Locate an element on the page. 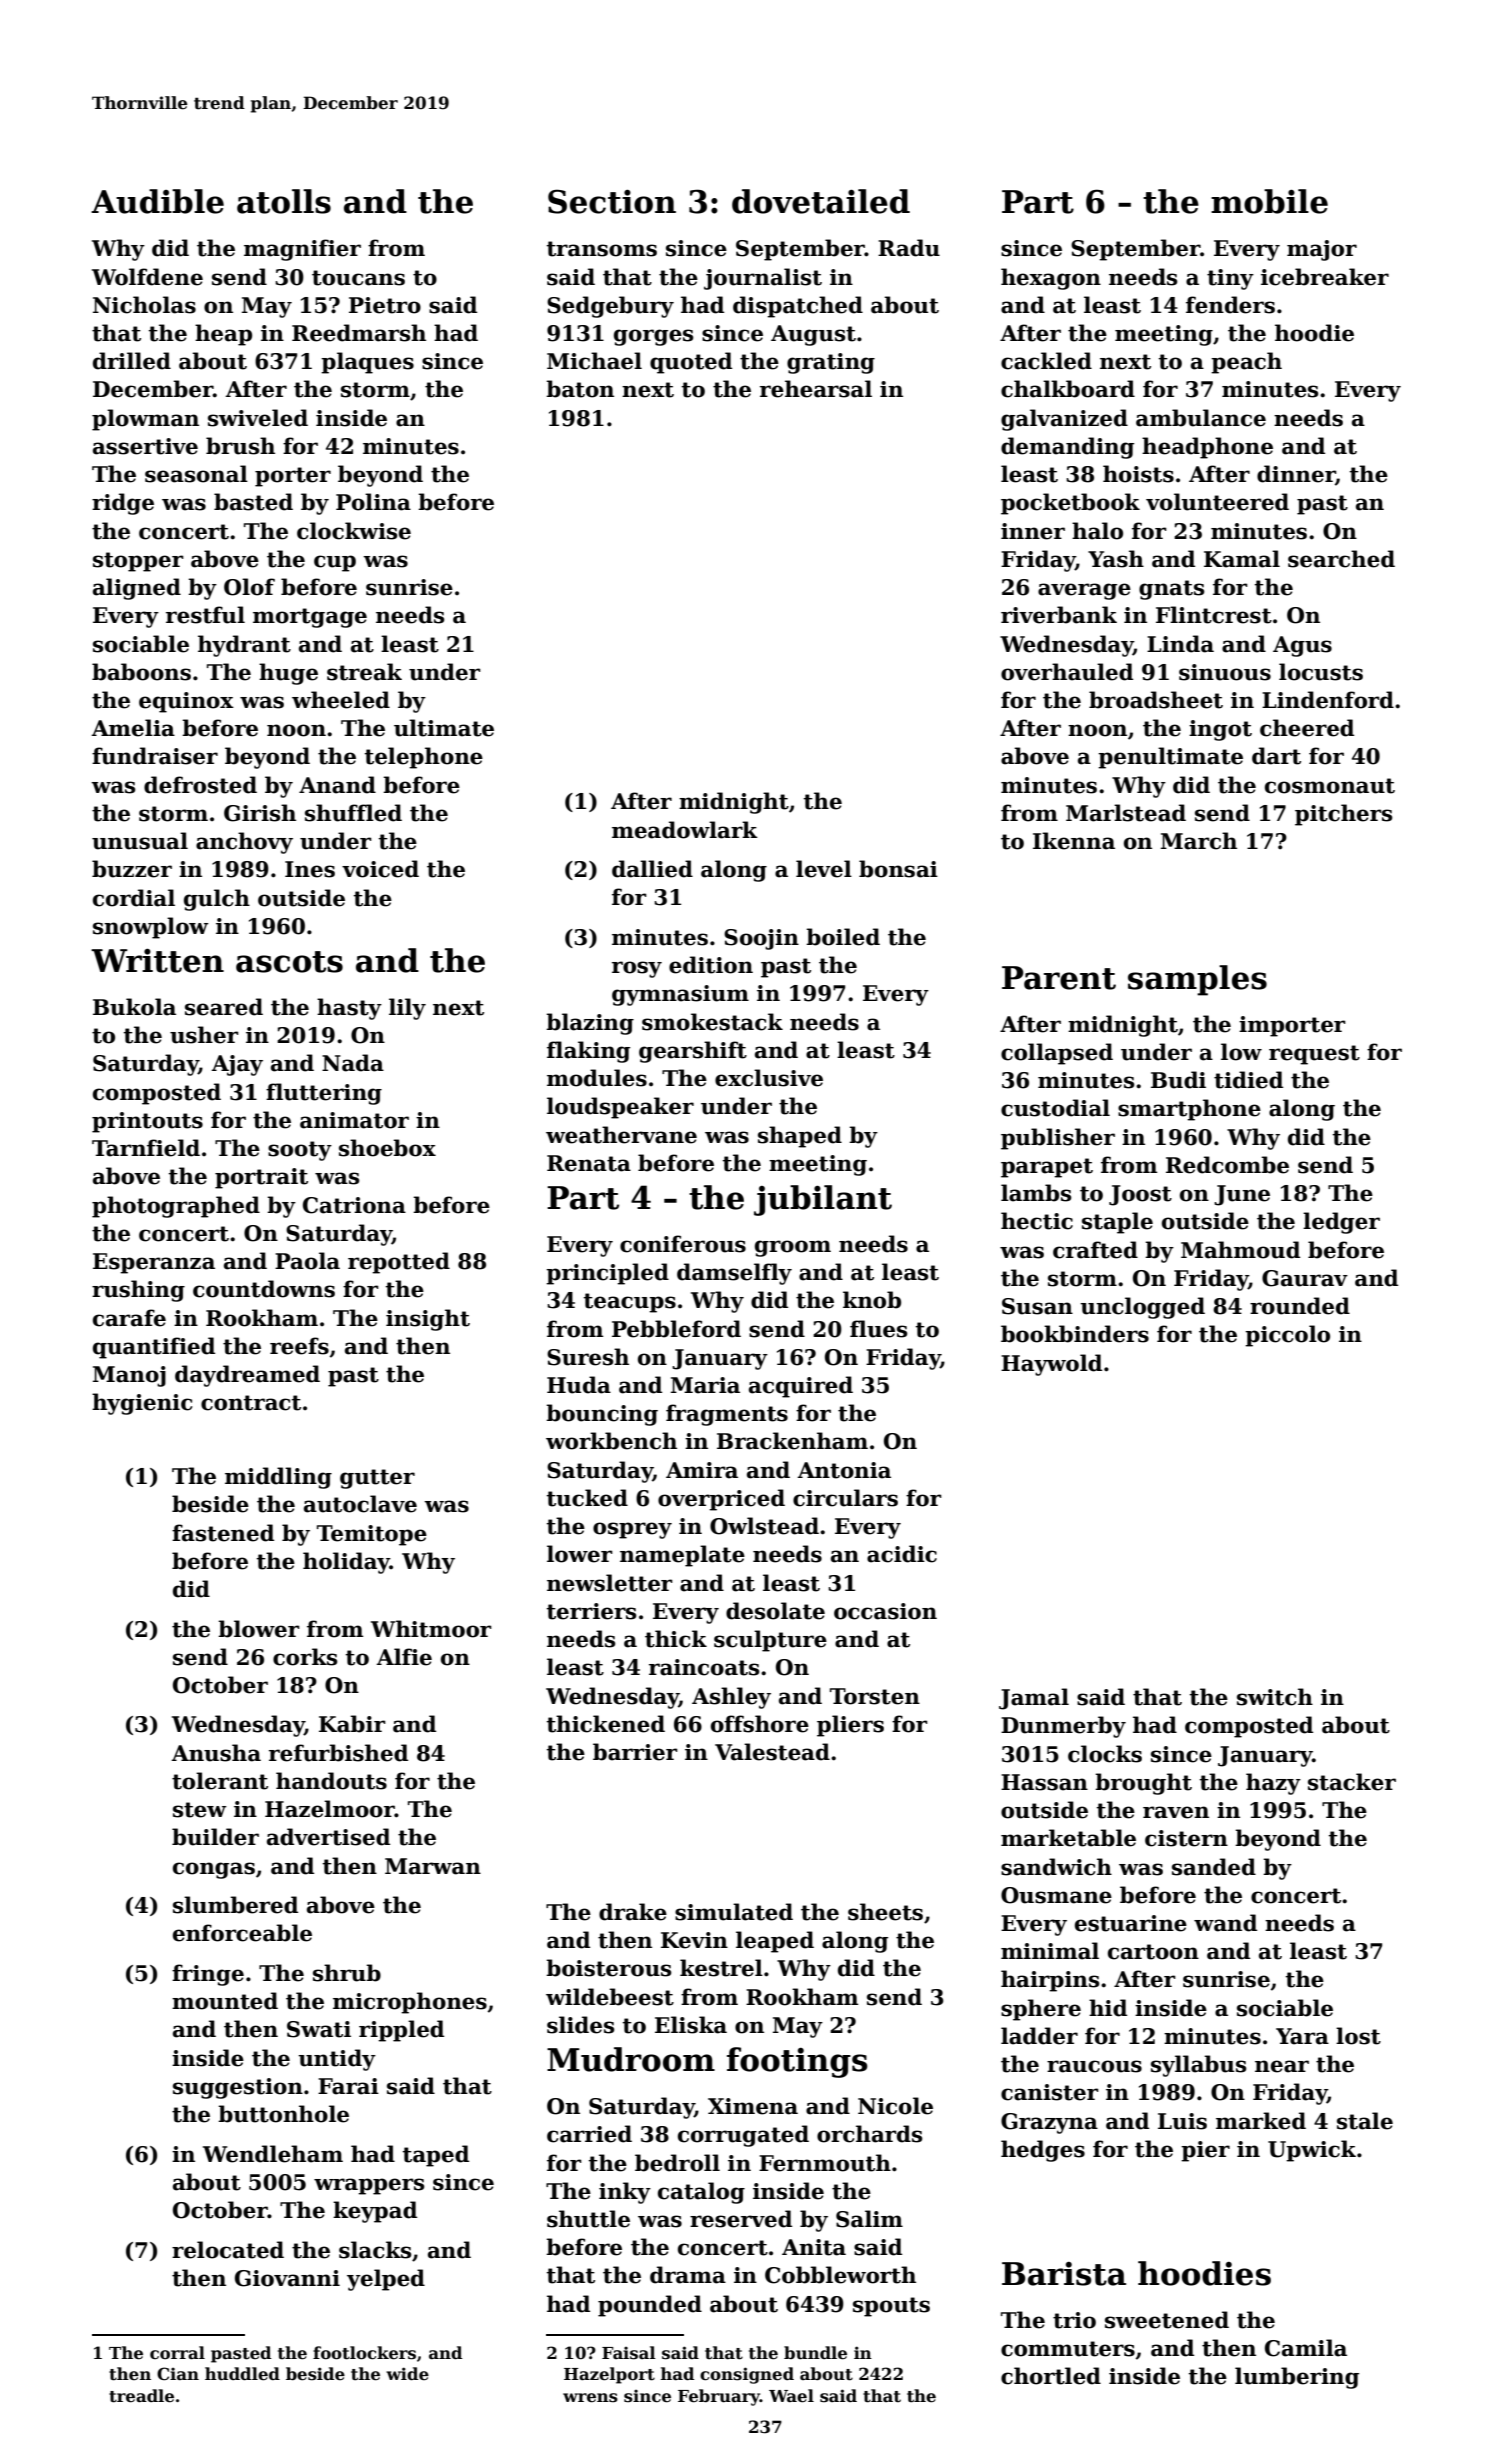 The height and width of the image is (2464, 1496). Wolfdene is located at coordinates (147, 277).
